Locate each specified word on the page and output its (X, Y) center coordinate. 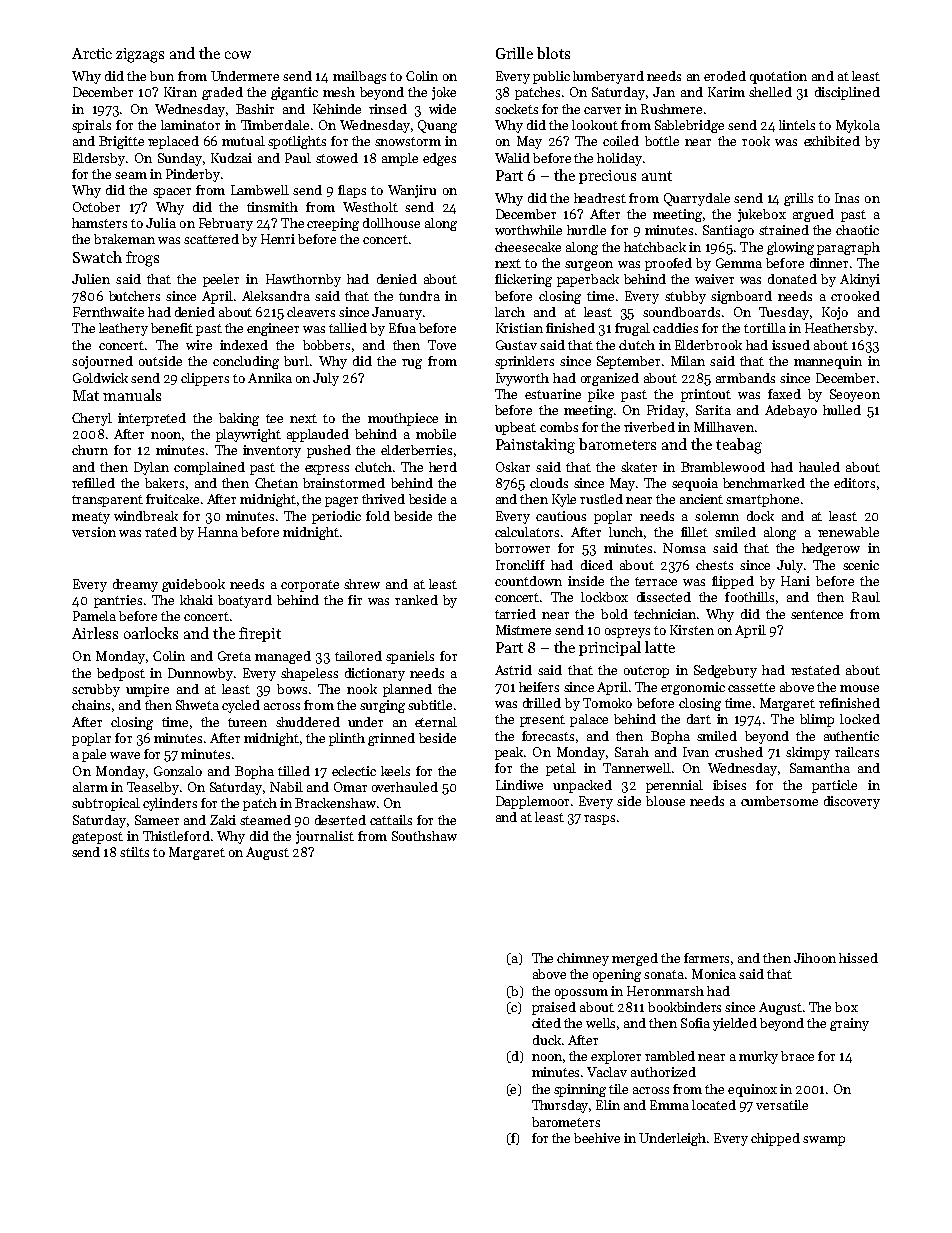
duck (547, 1040)
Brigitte (121, 142)
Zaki (223, 820)
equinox (752, 1090)
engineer (273, 329)
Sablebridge (689, 126)
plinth (347, 739)
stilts (134, 852)
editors (854, 483)
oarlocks (151, 633)
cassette (751, 687)
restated (815, 670)
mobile (436, 434)
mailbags (359, 77)
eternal (436, 722)
